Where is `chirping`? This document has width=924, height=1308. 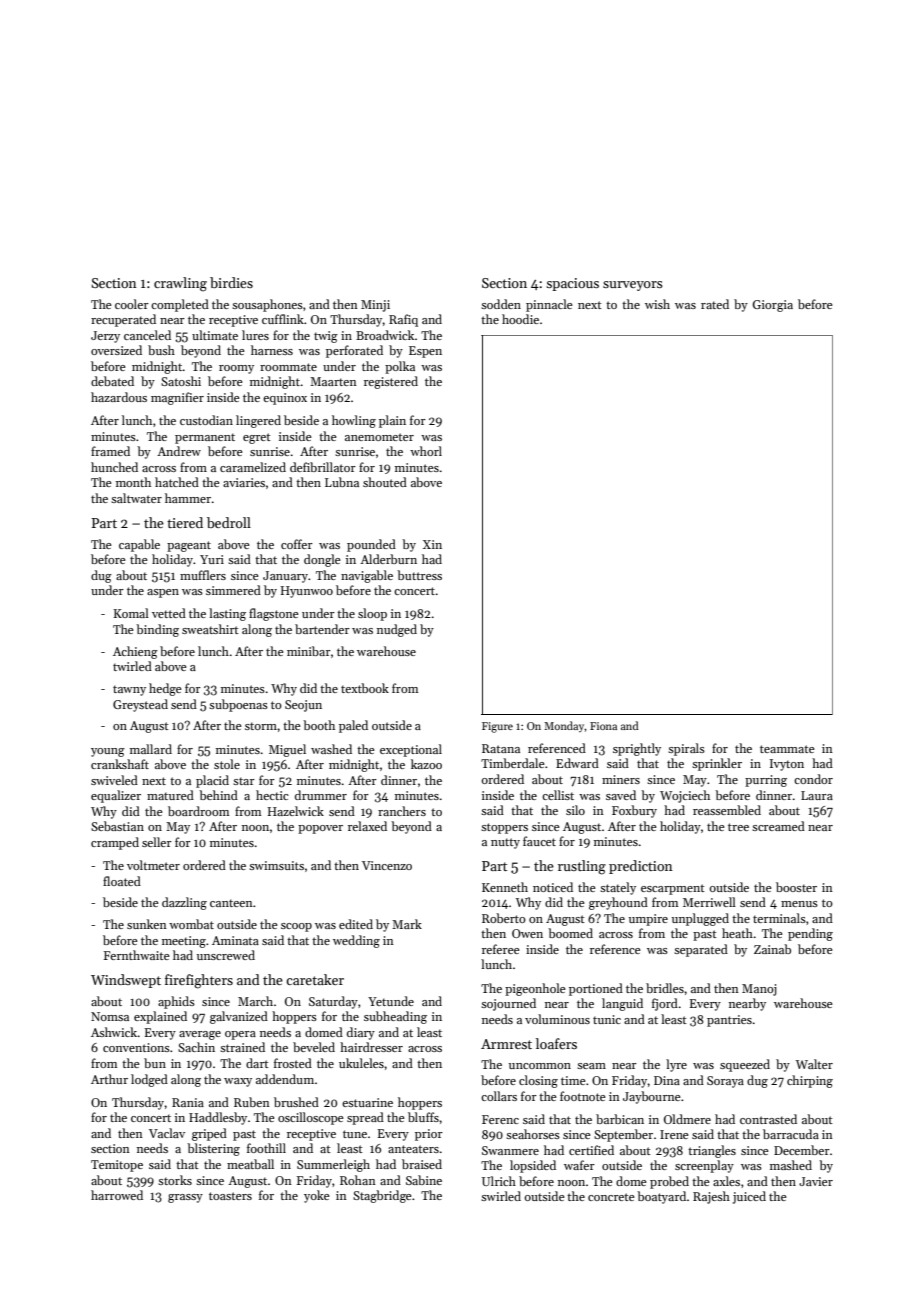 chirping is located at coordinates (810, 1081).
